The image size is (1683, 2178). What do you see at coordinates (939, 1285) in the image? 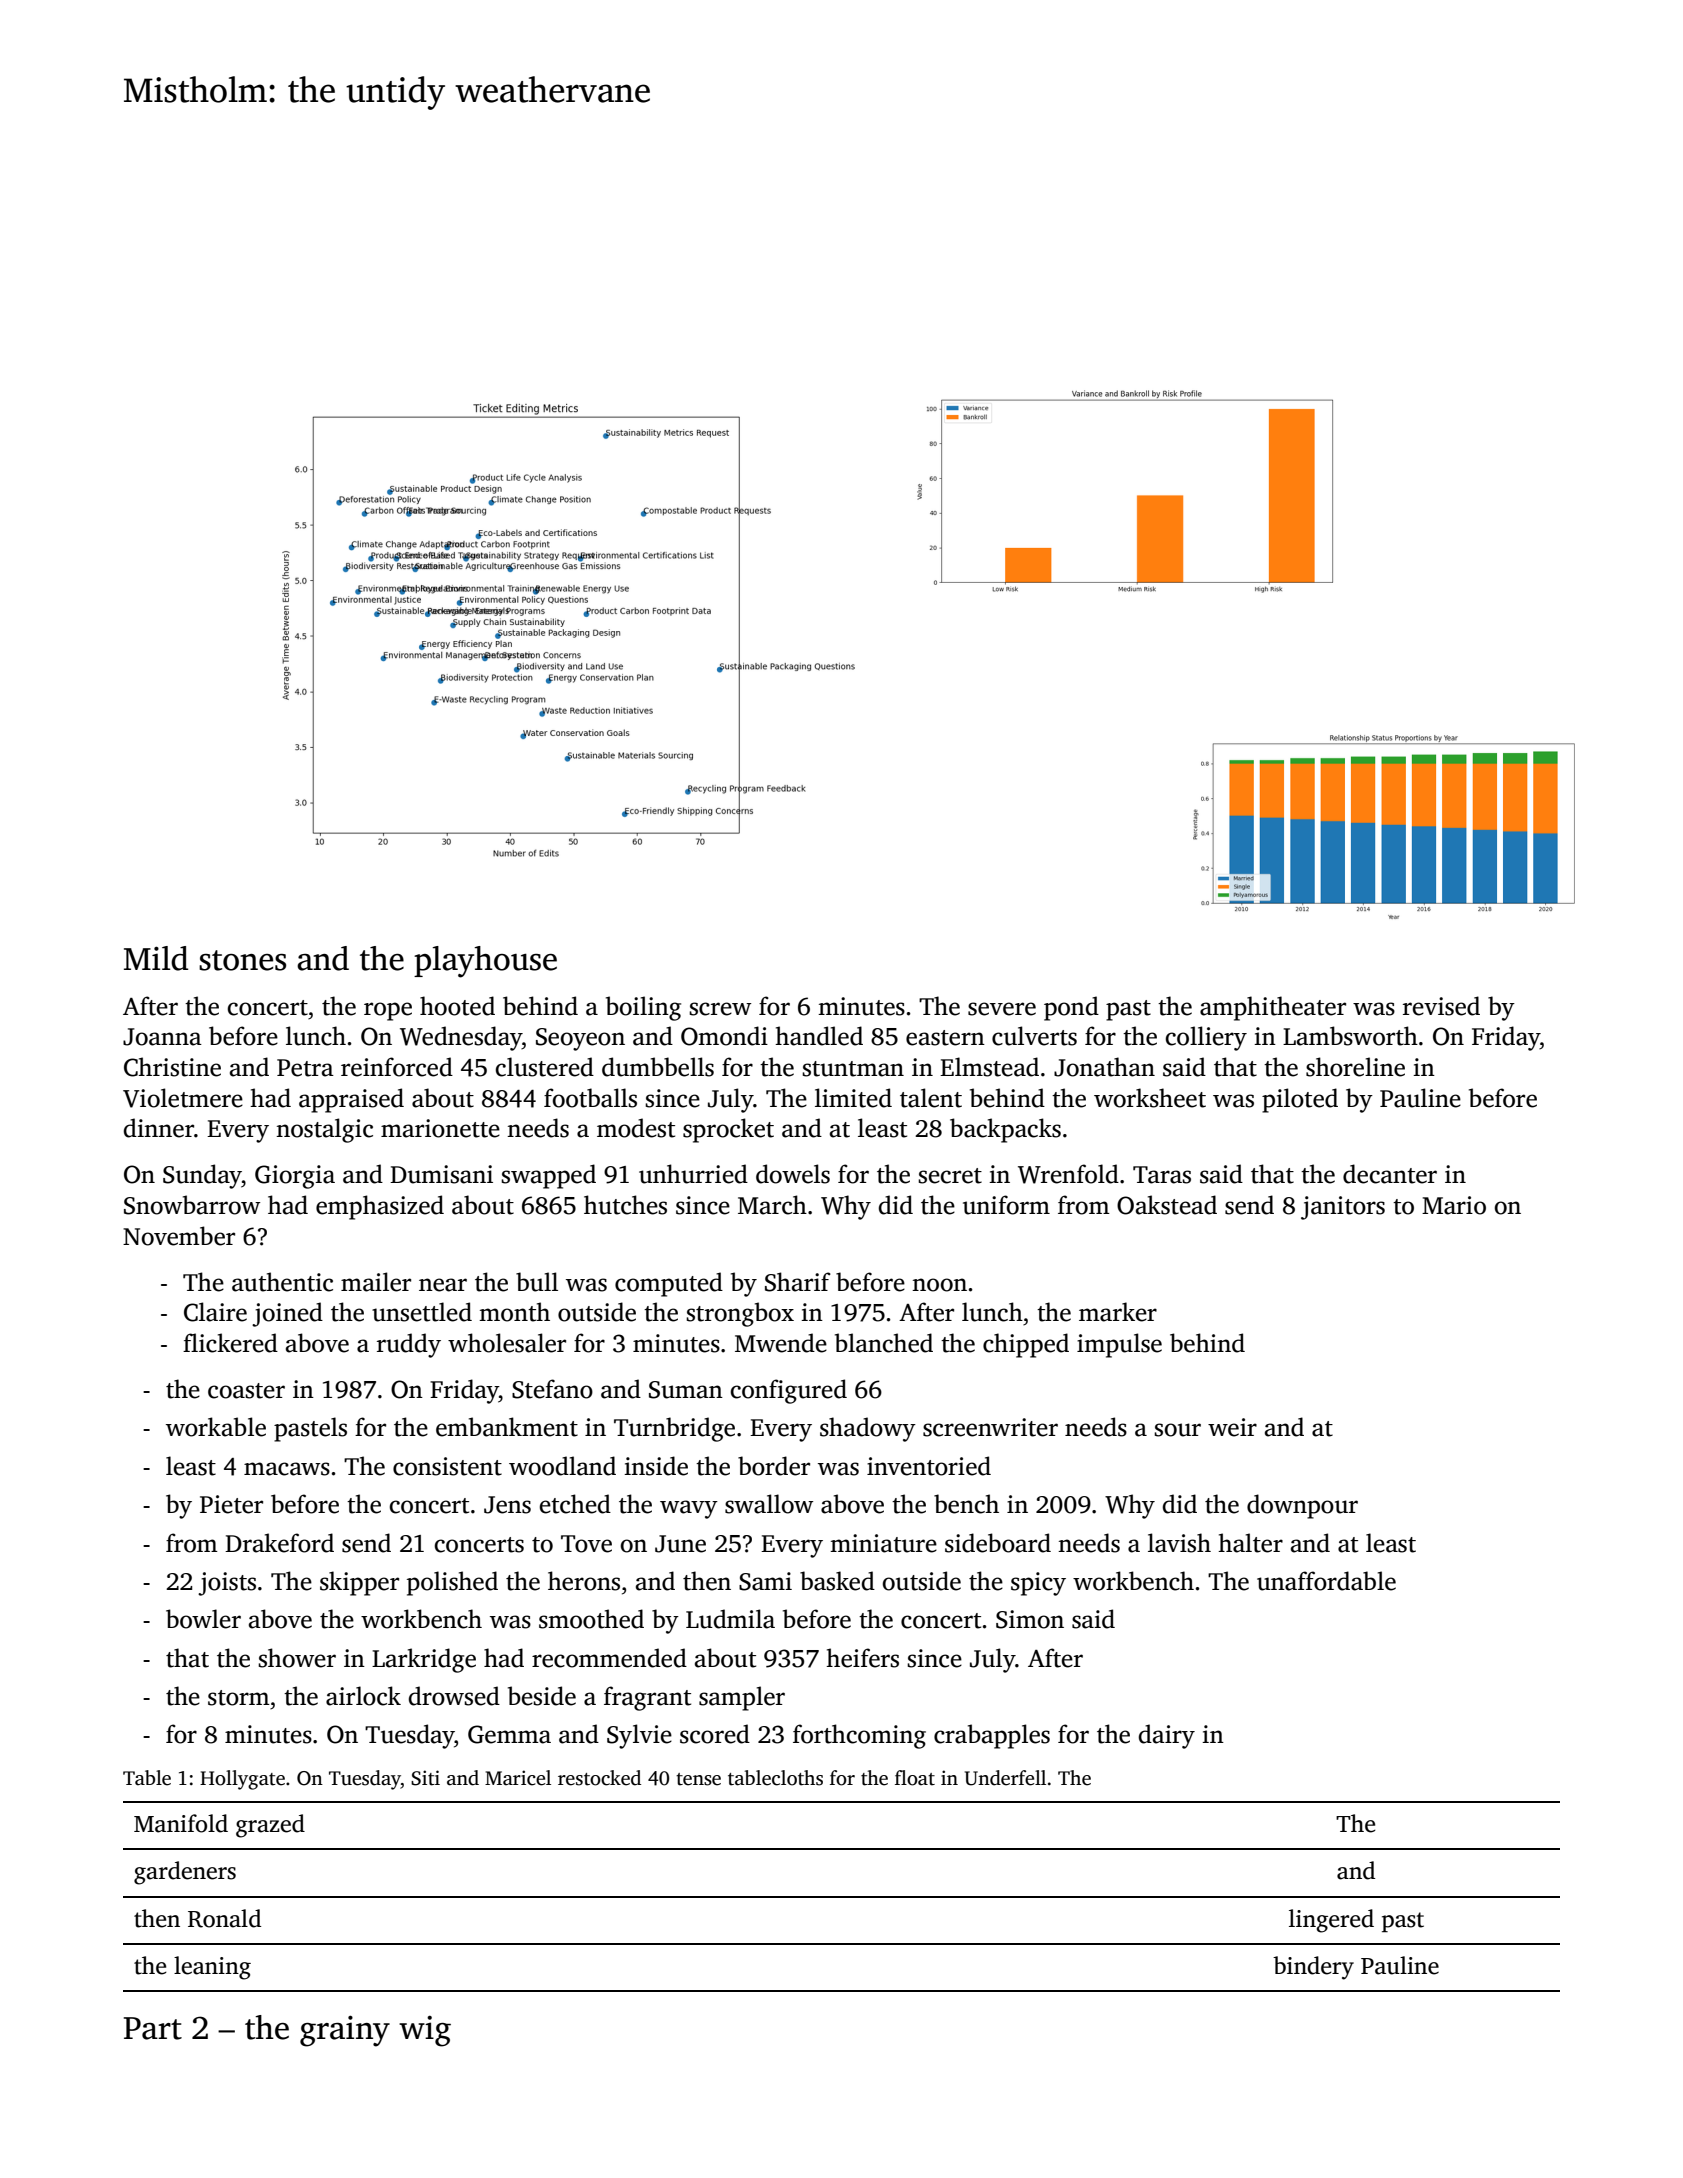
I see `noon` at bounding box center [939, 1285].
